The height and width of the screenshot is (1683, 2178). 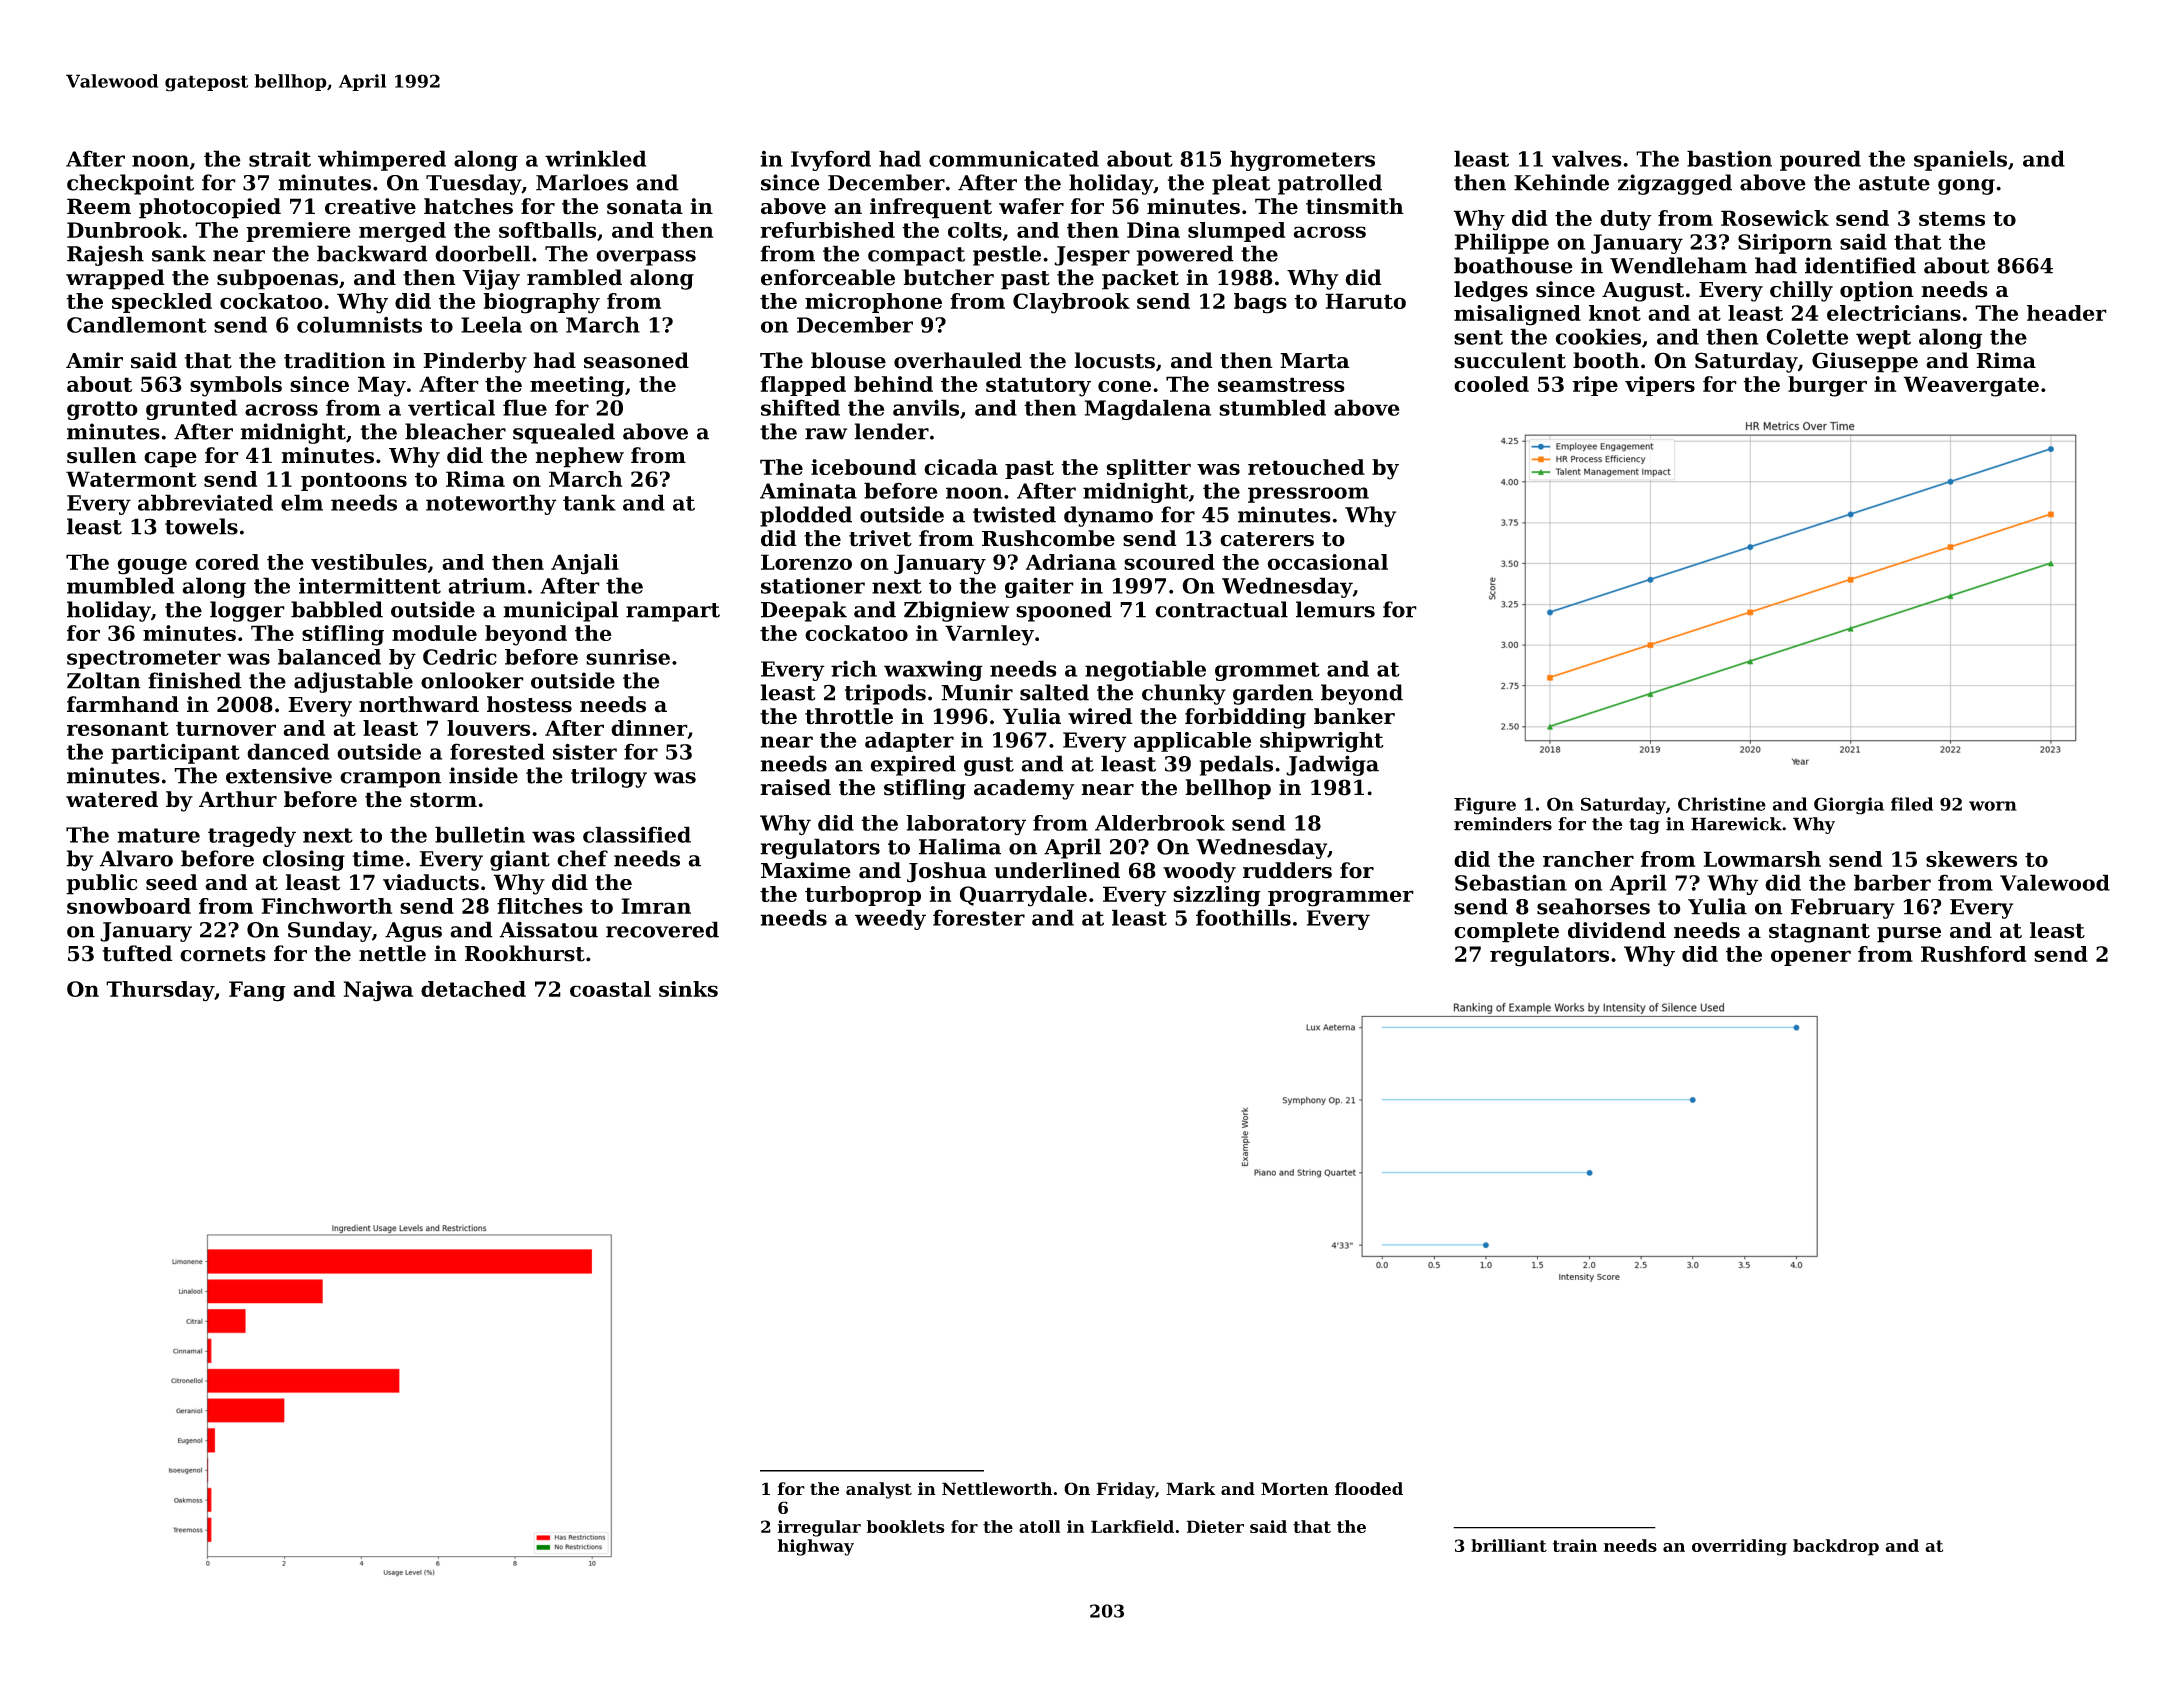 I want to click on Rushford, so click(x=1973, y=954).
